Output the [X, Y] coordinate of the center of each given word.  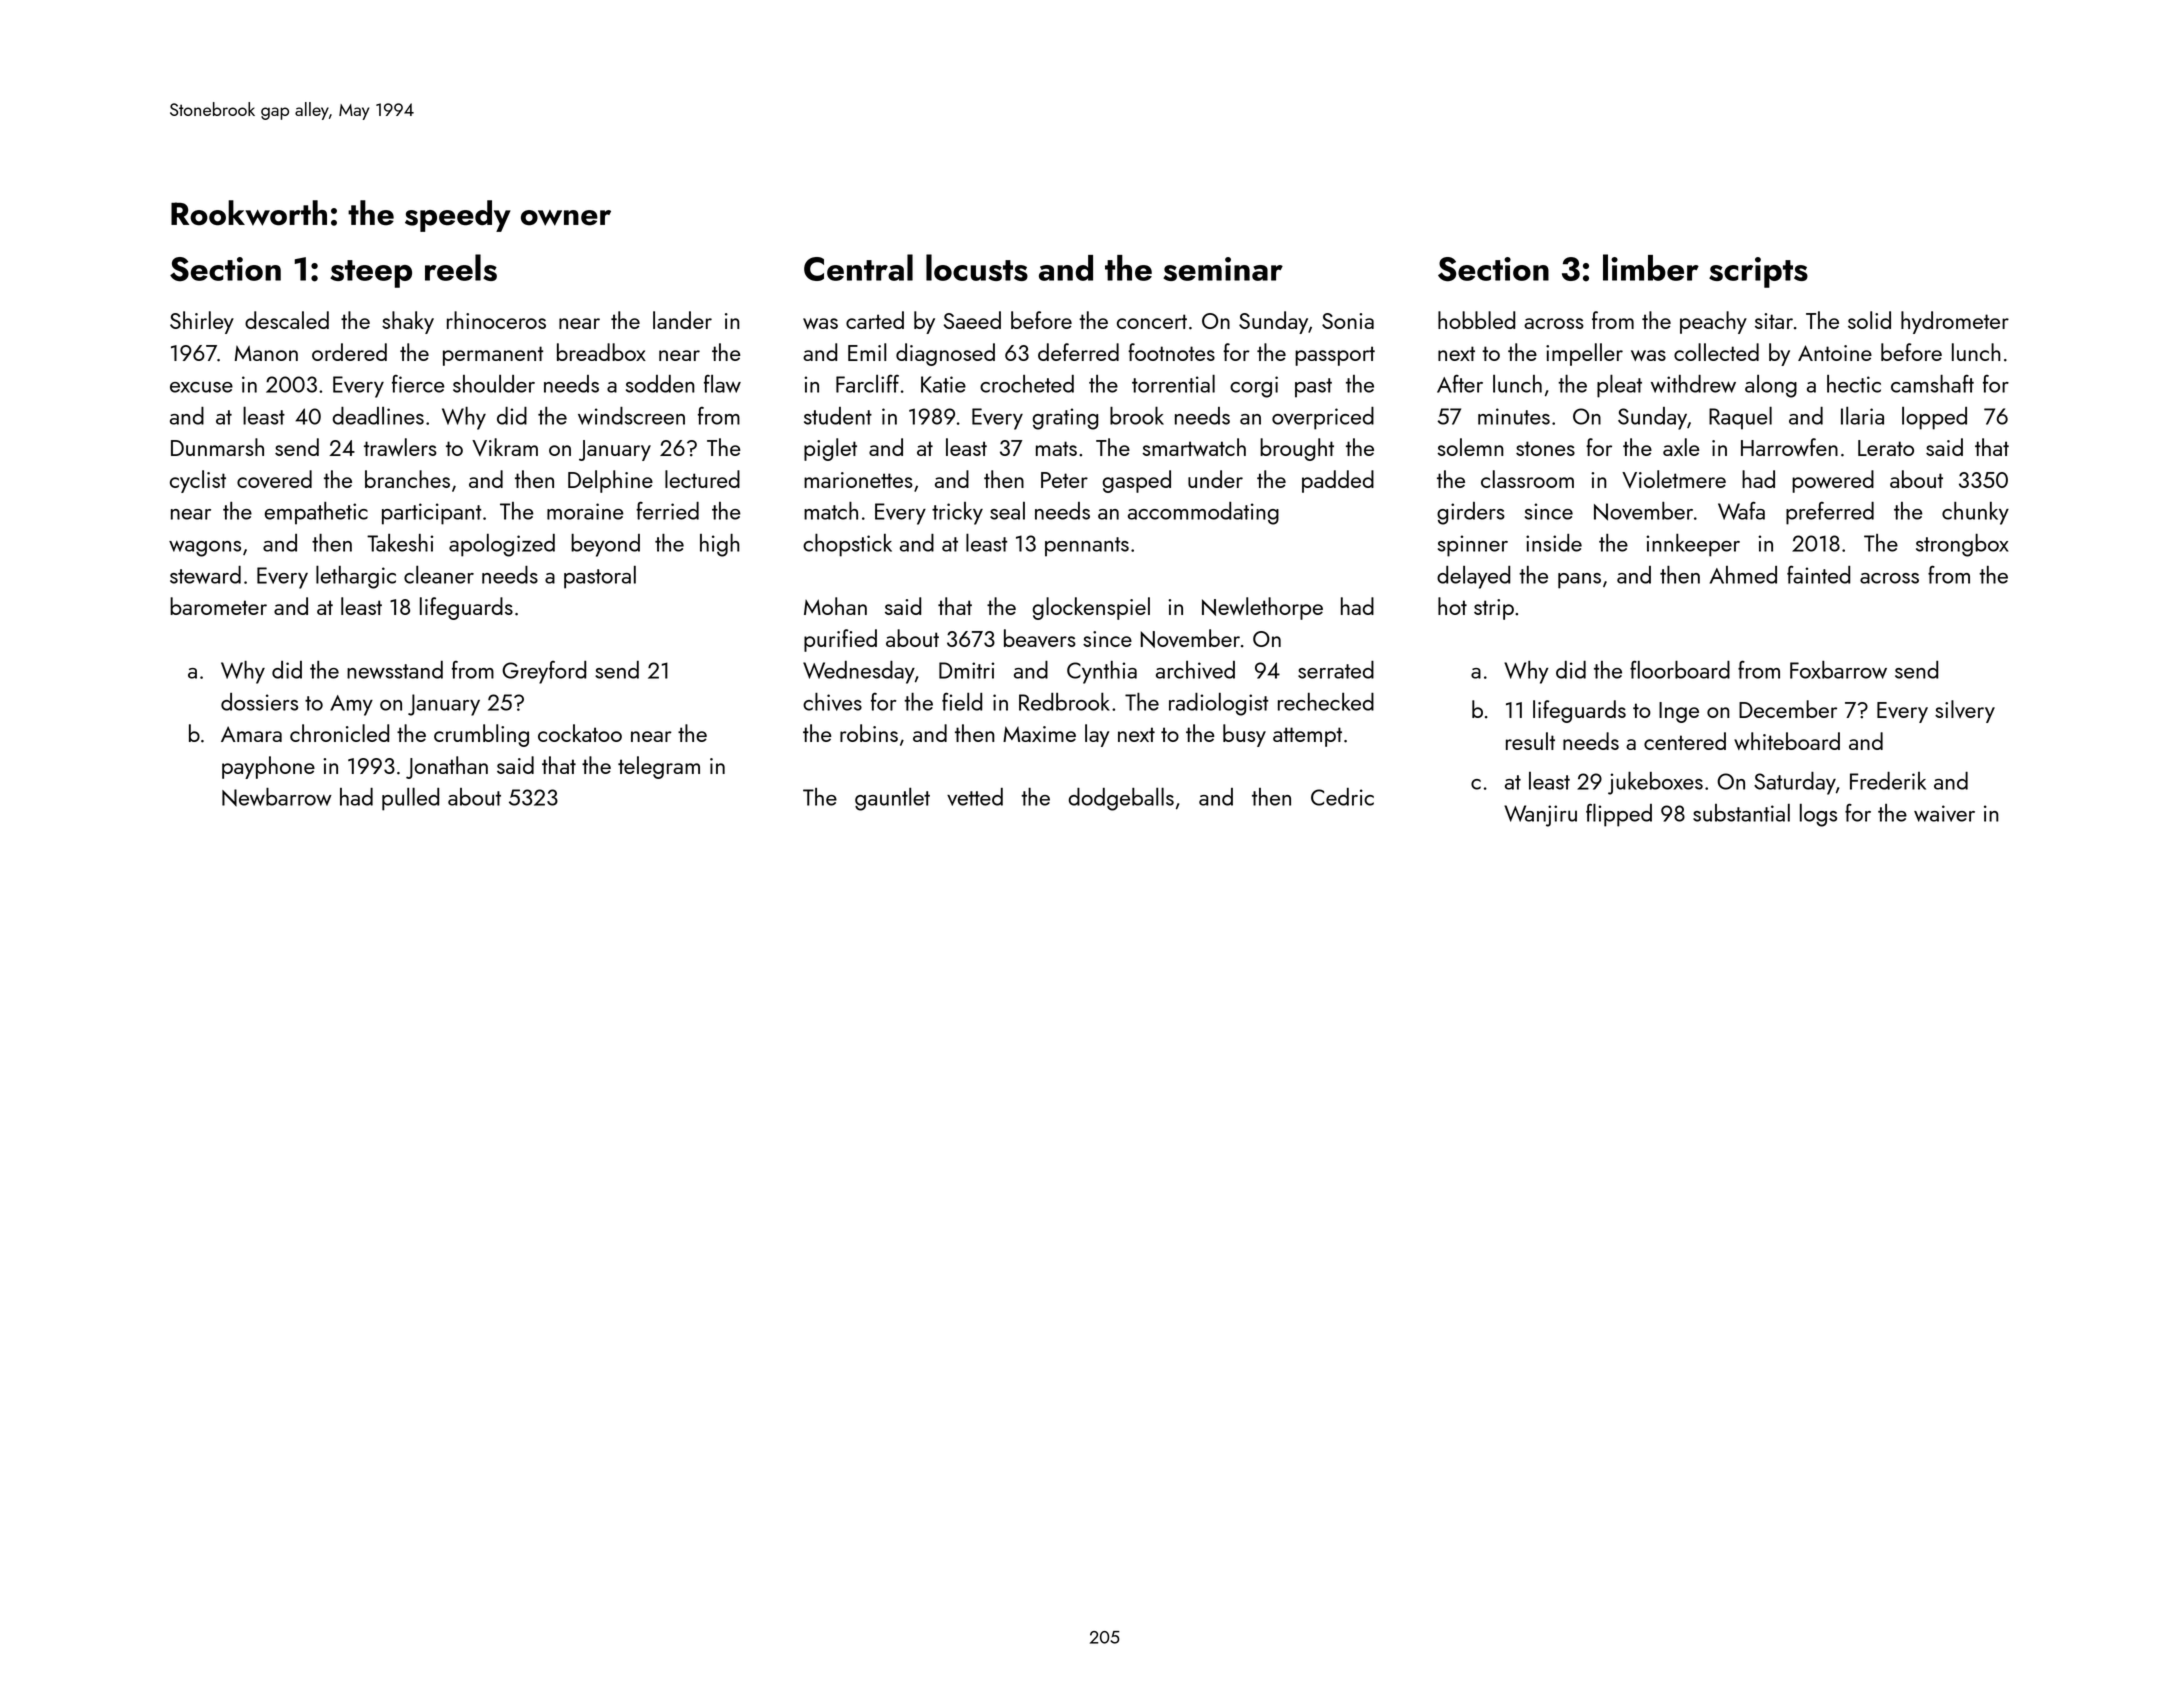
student [838, 416]
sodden [660, 384]
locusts [977, 267]
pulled [410, 799]
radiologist [1218, 704]
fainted [1818, 575]
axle [1681, 447]
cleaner [439, 574]
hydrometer [1955, 322]
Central [858, 267]
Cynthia [1102, 672]
